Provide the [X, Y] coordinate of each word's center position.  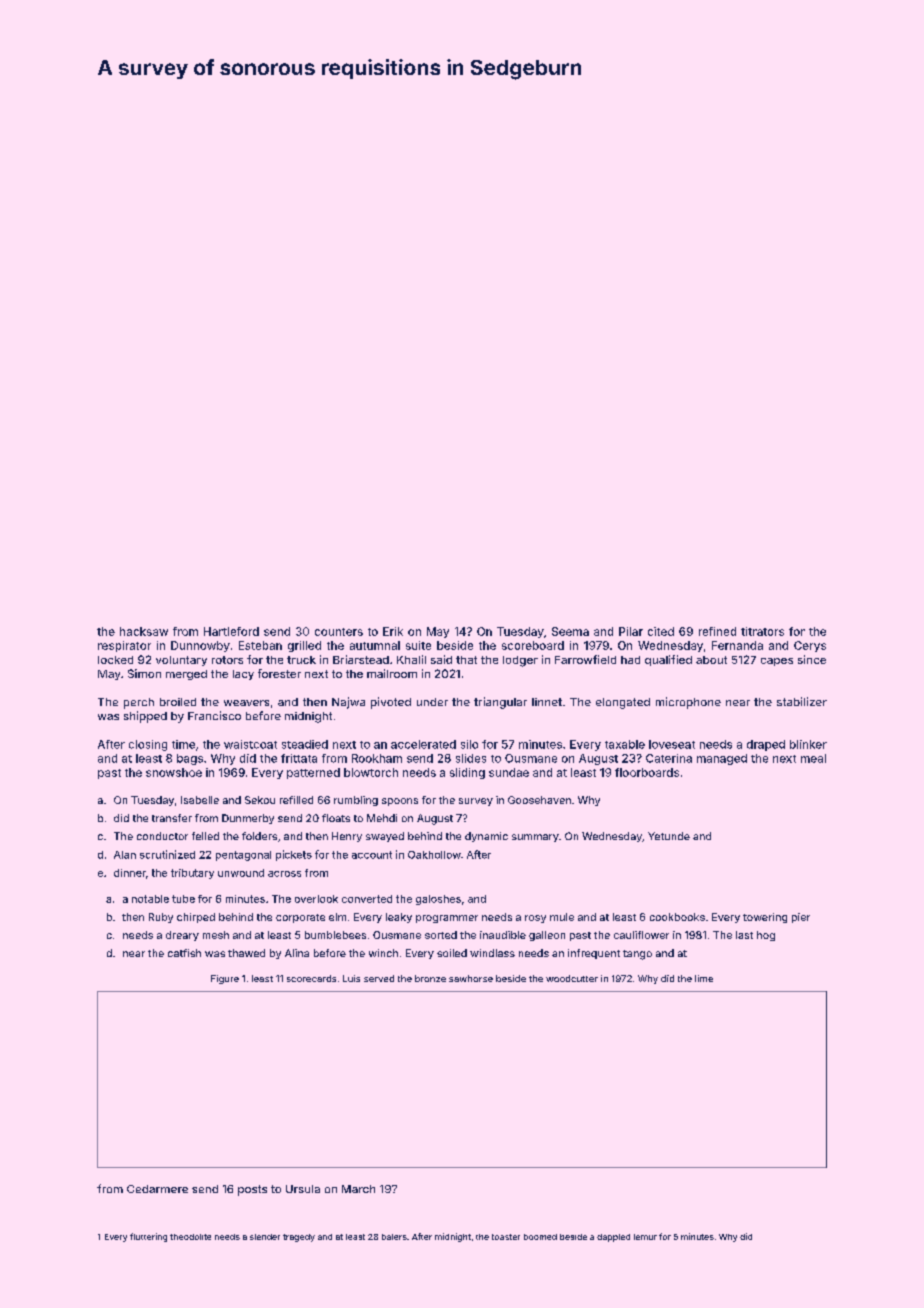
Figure [225, 979]
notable [150, 899]
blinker [808, 744]
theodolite [190, 1237]
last [744, 935]
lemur [645, 1237]
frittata [299, 758]
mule [562, 917]
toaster [506, 1237]
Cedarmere [157, 1189]
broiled [178, 702]
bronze [430, 978]
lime [704, 978]
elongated [623, 703]
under [432, 702]
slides [471, 758]
